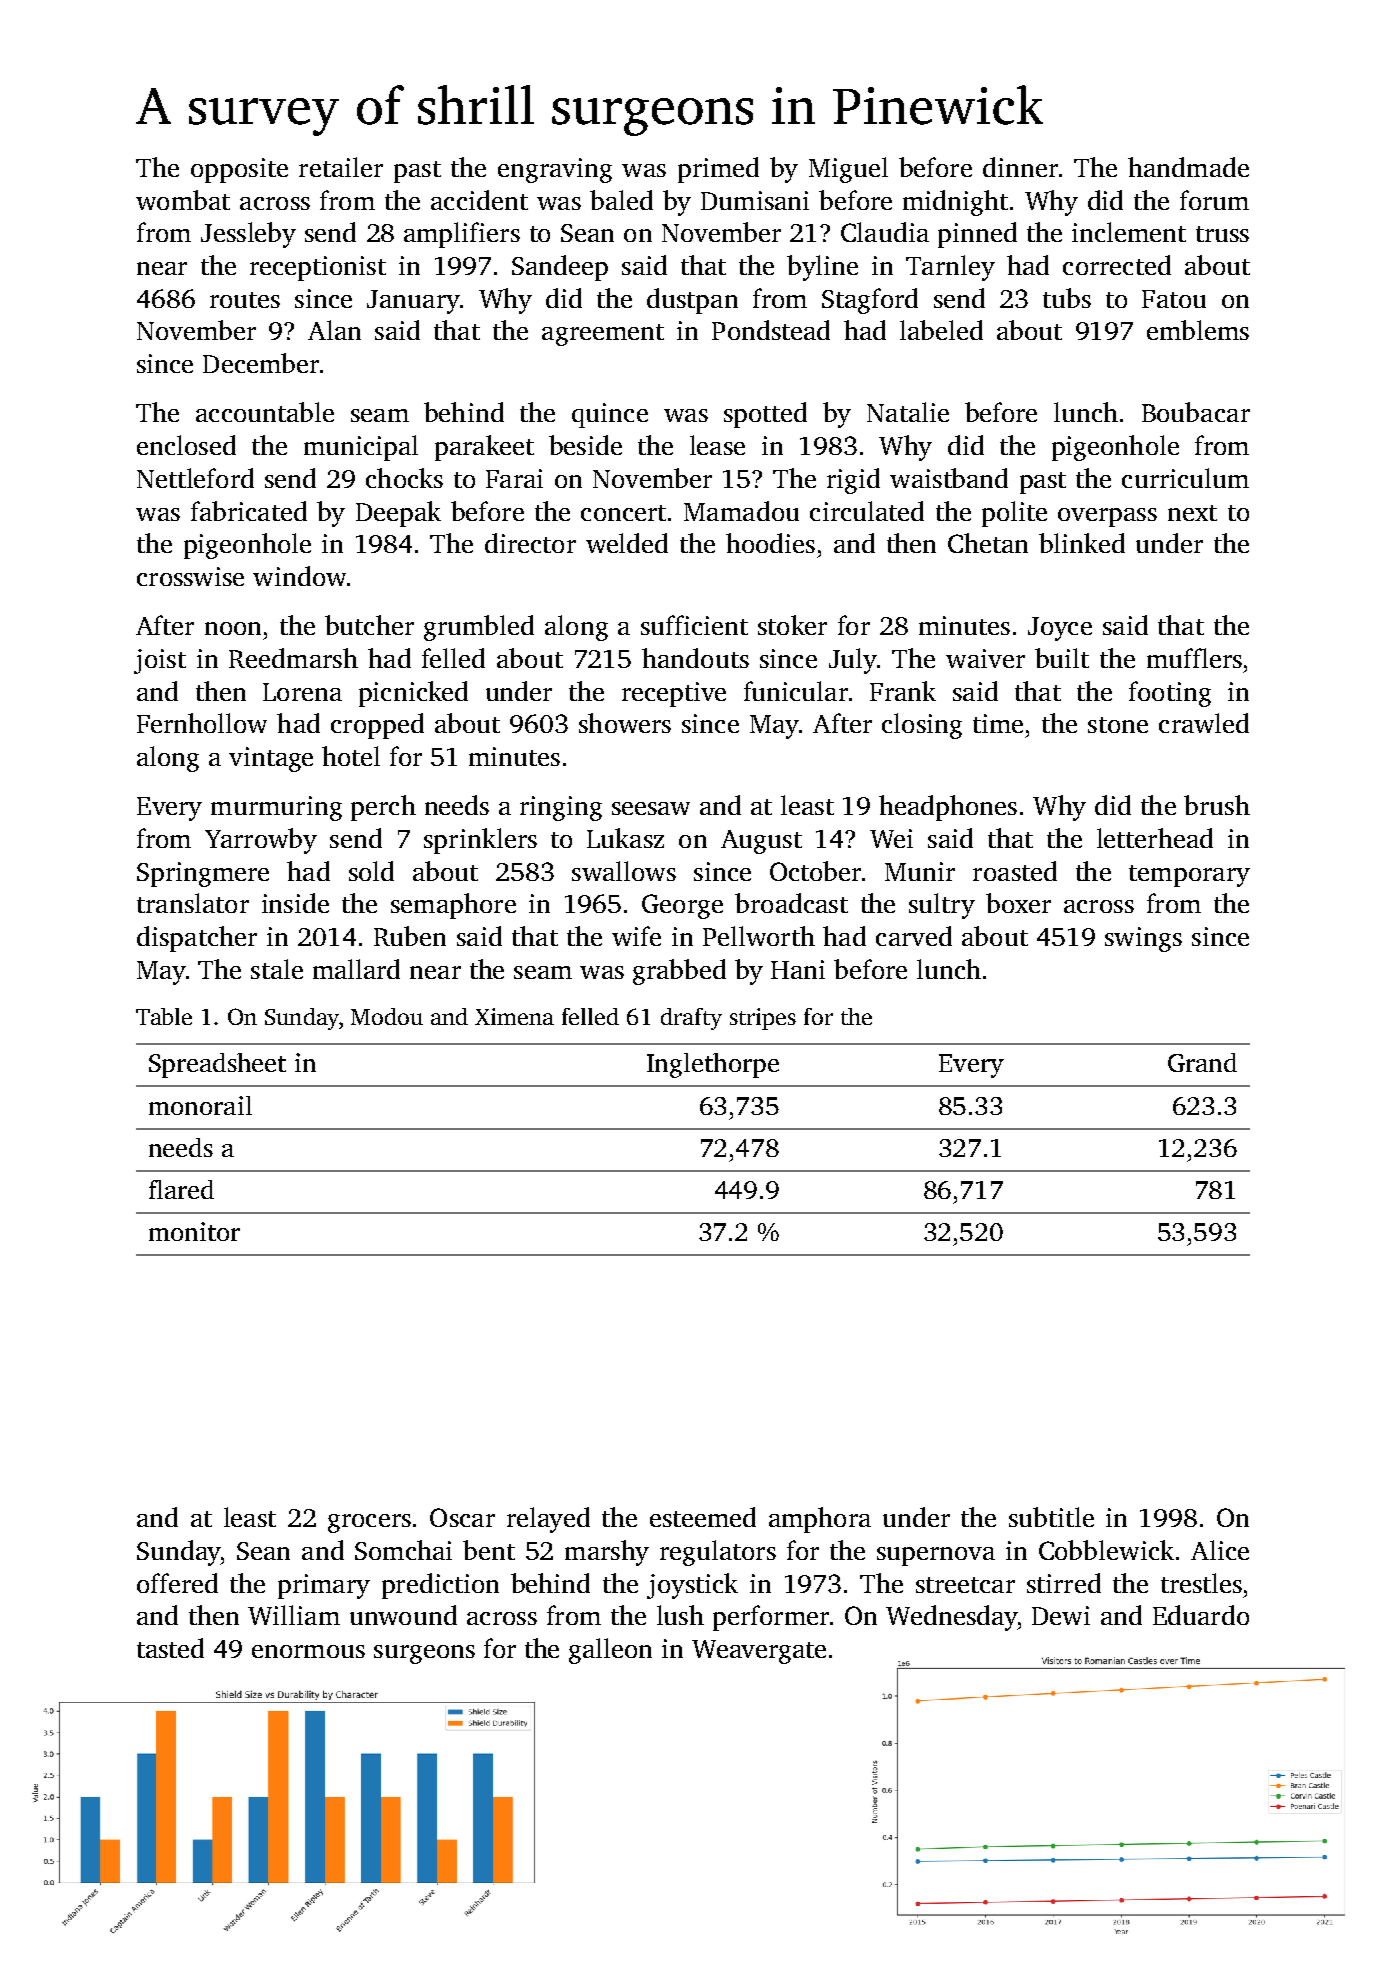 Image resolution: width=1386 pixels, height=1969 pixels. Describe the element at coordinates (160, 661) in the page. I see `joist` at that location.
